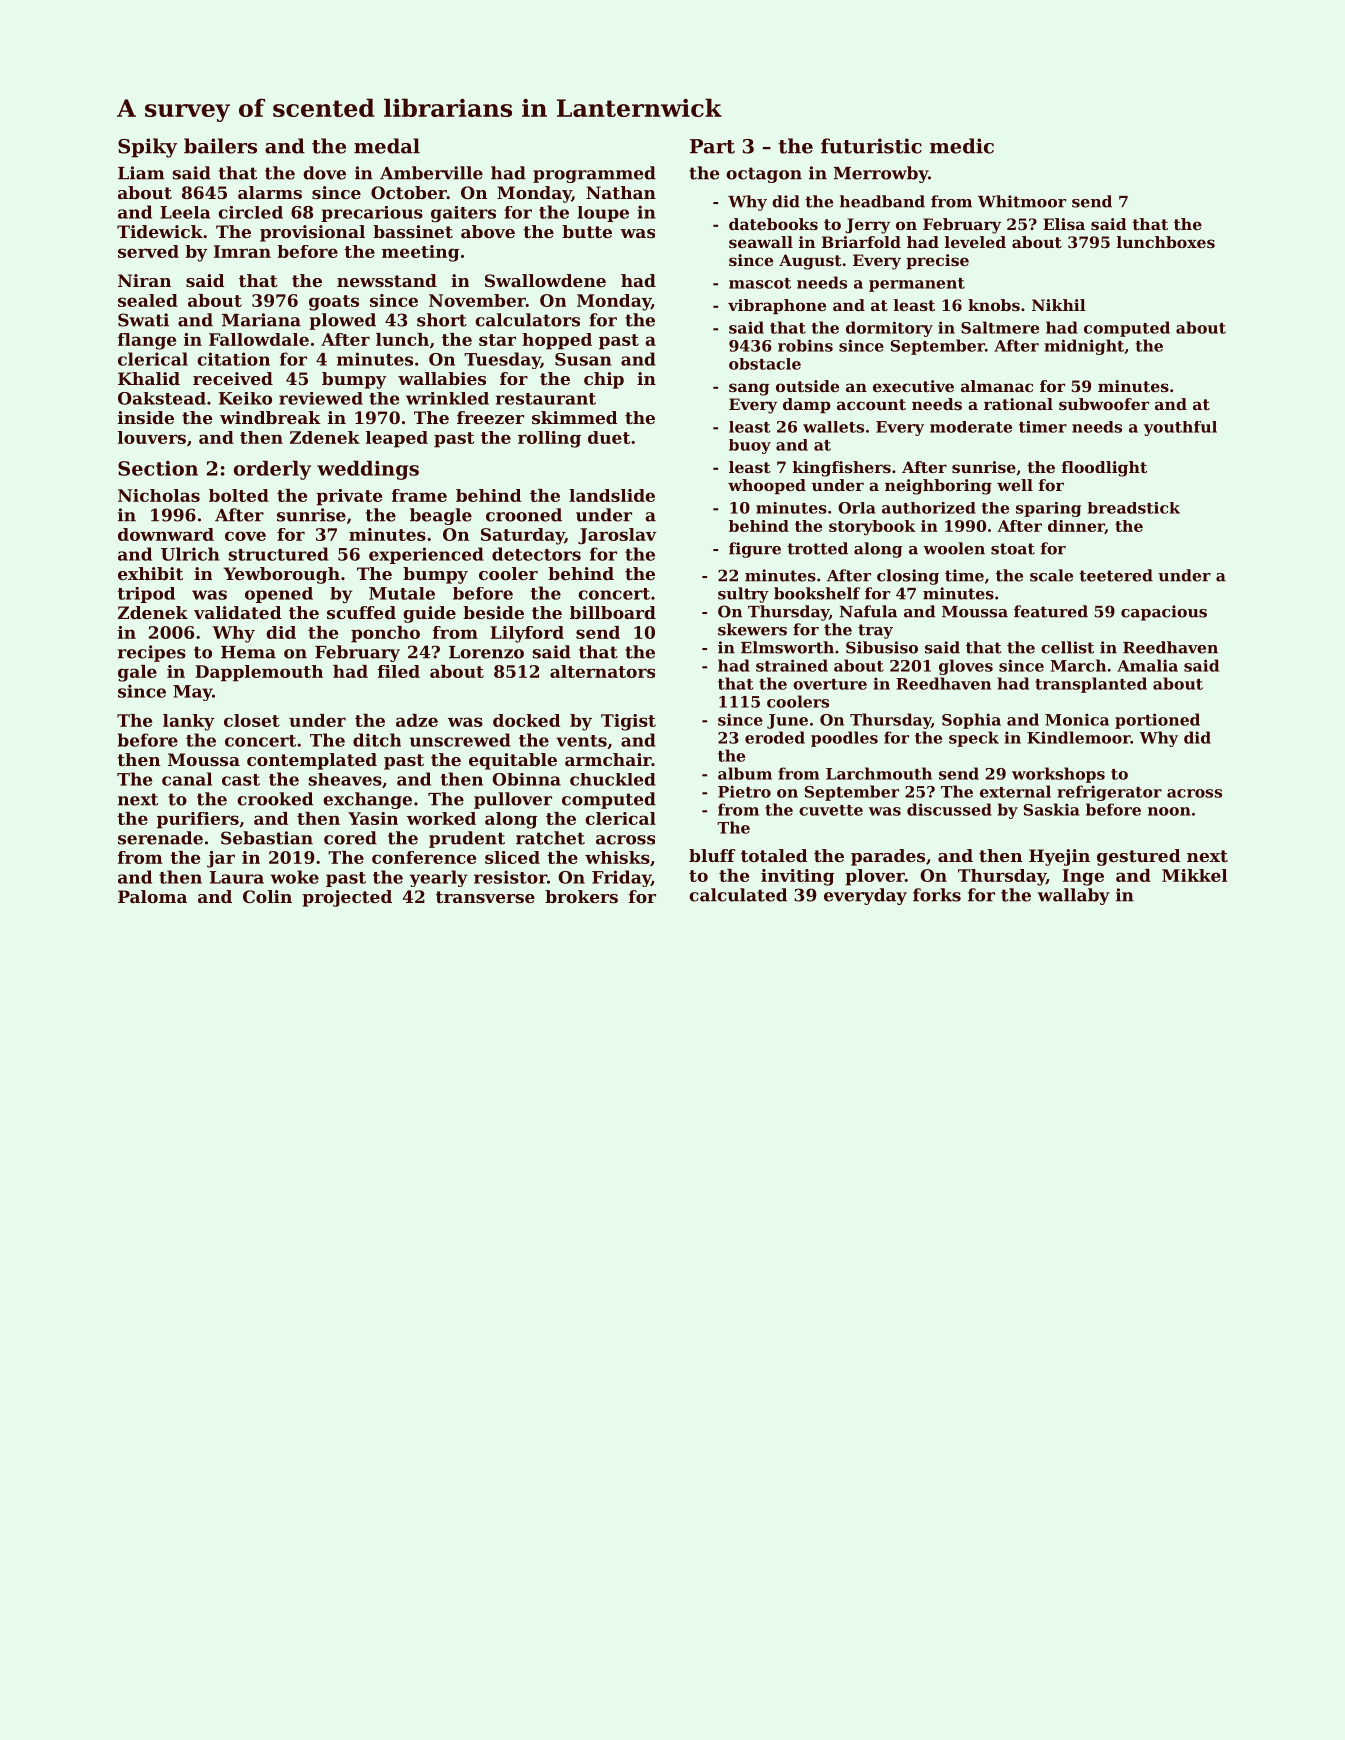  I want to click on butte, so click(587, 231).
